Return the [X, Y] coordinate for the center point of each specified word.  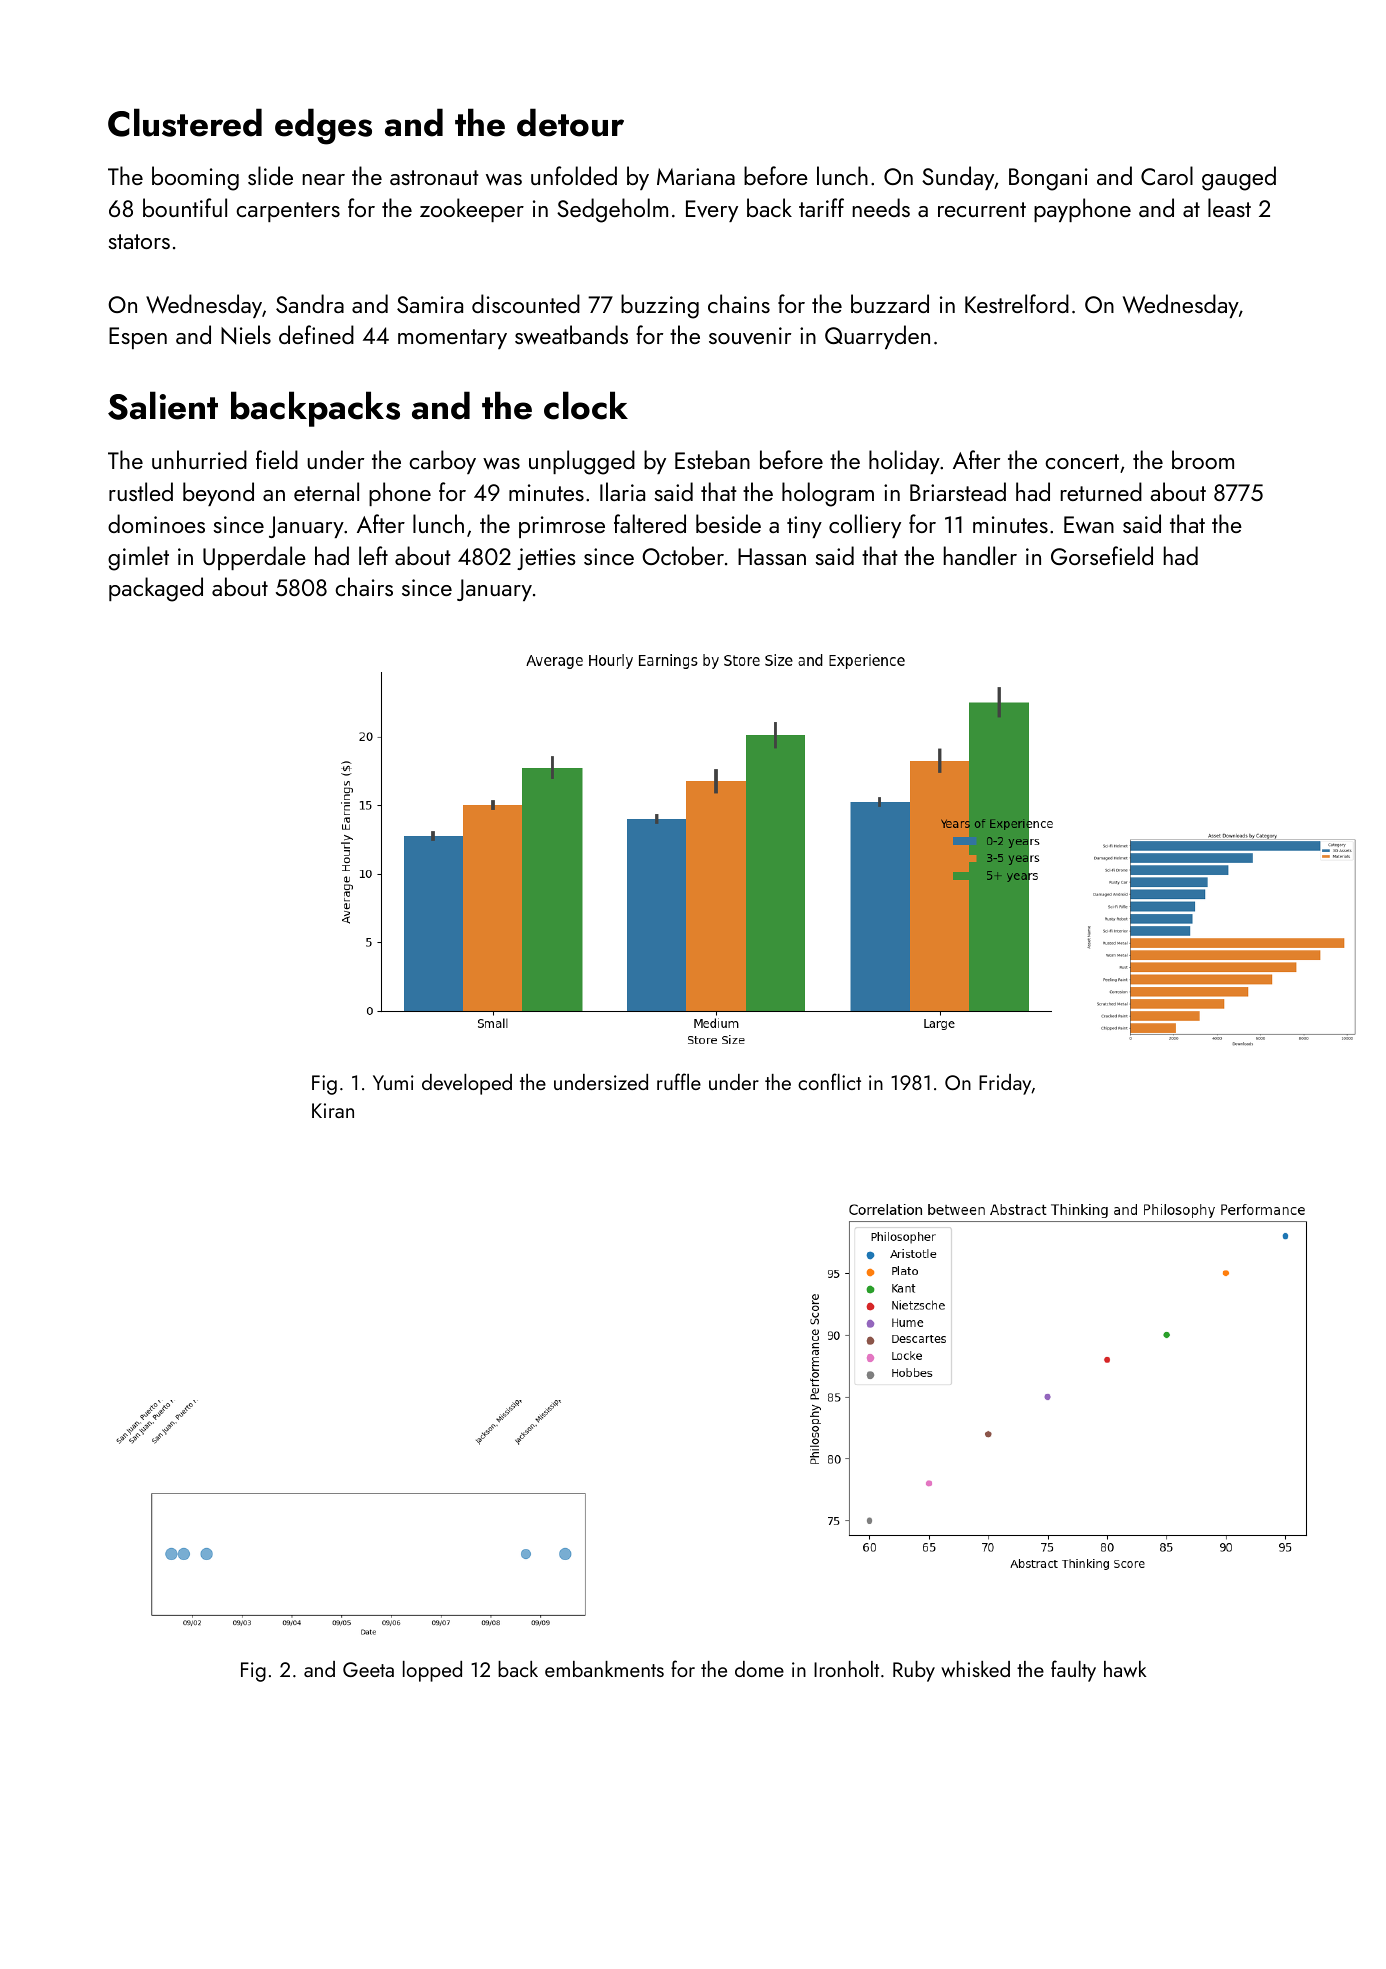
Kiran [333, 1110]
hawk [1125, 1669]
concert [1082, 461]
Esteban [712, 459]
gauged [1239, 178]
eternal [326, 491]
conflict [829, 1081]
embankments [604, 1669]
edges [323, 126]
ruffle [679, 1081]
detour [570, 122]
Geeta [368, 1669]
